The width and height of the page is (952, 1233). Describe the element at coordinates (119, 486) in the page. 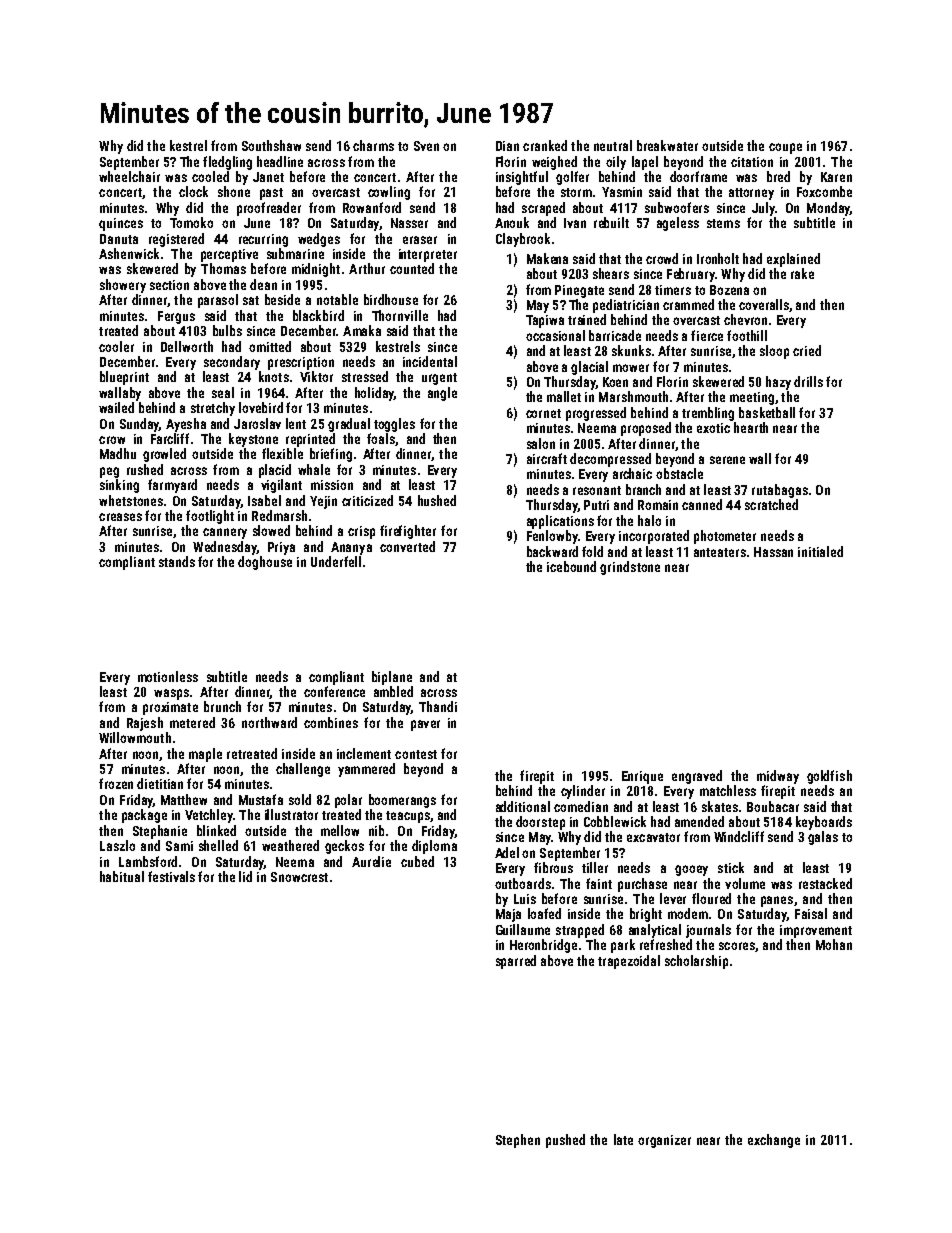

I see `sinking` at that location.
